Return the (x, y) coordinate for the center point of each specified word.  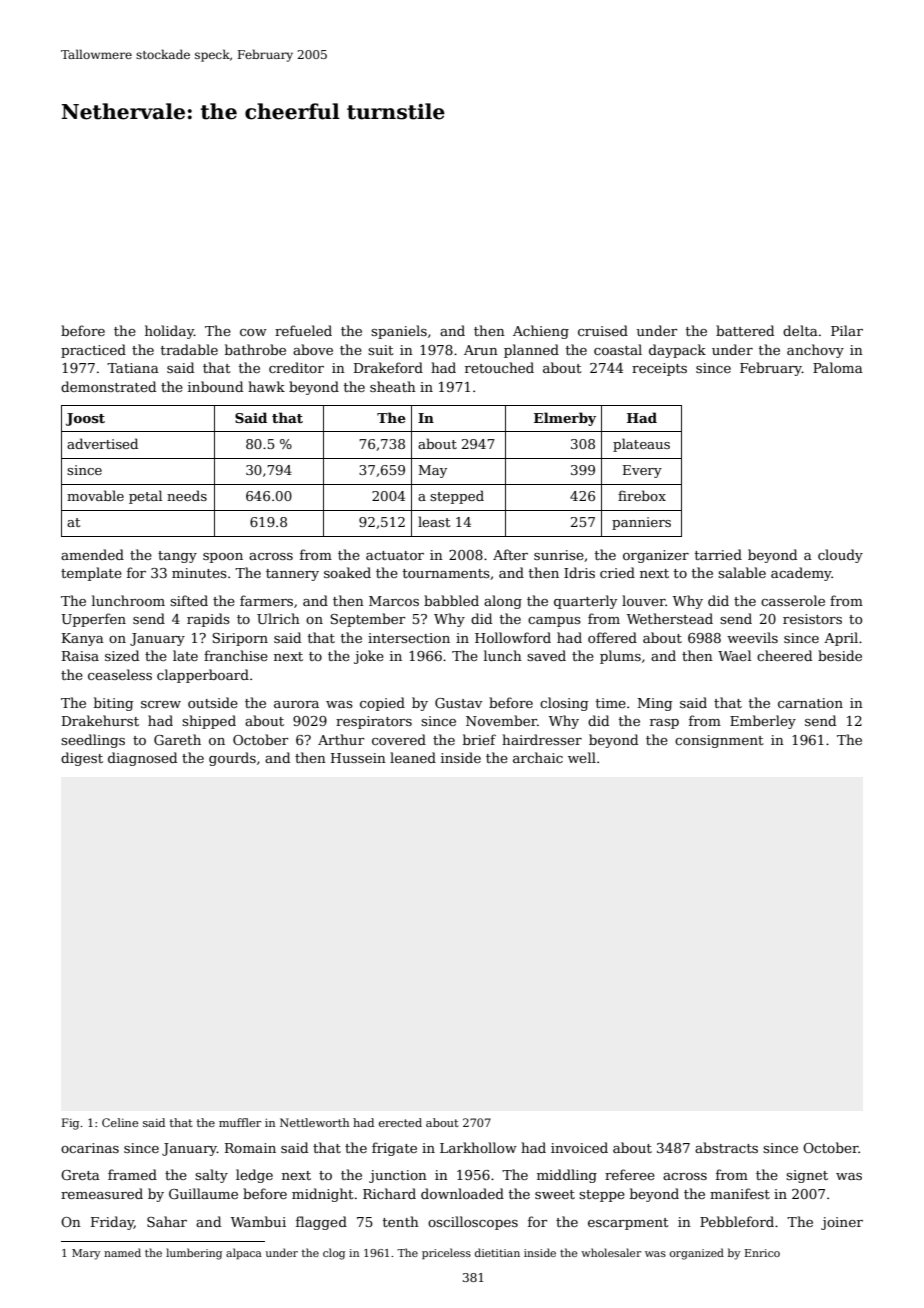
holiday (169, 332)
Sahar (167, 1221)
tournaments (446, 573)
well (582, 757)
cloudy (840, 556)
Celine (120, 1122)
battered (745, 330)
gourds (232, 759)
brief (479, 739)
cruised (603, 330)
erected (400, 1122)
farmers (266, 600)
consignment (719, 741)
